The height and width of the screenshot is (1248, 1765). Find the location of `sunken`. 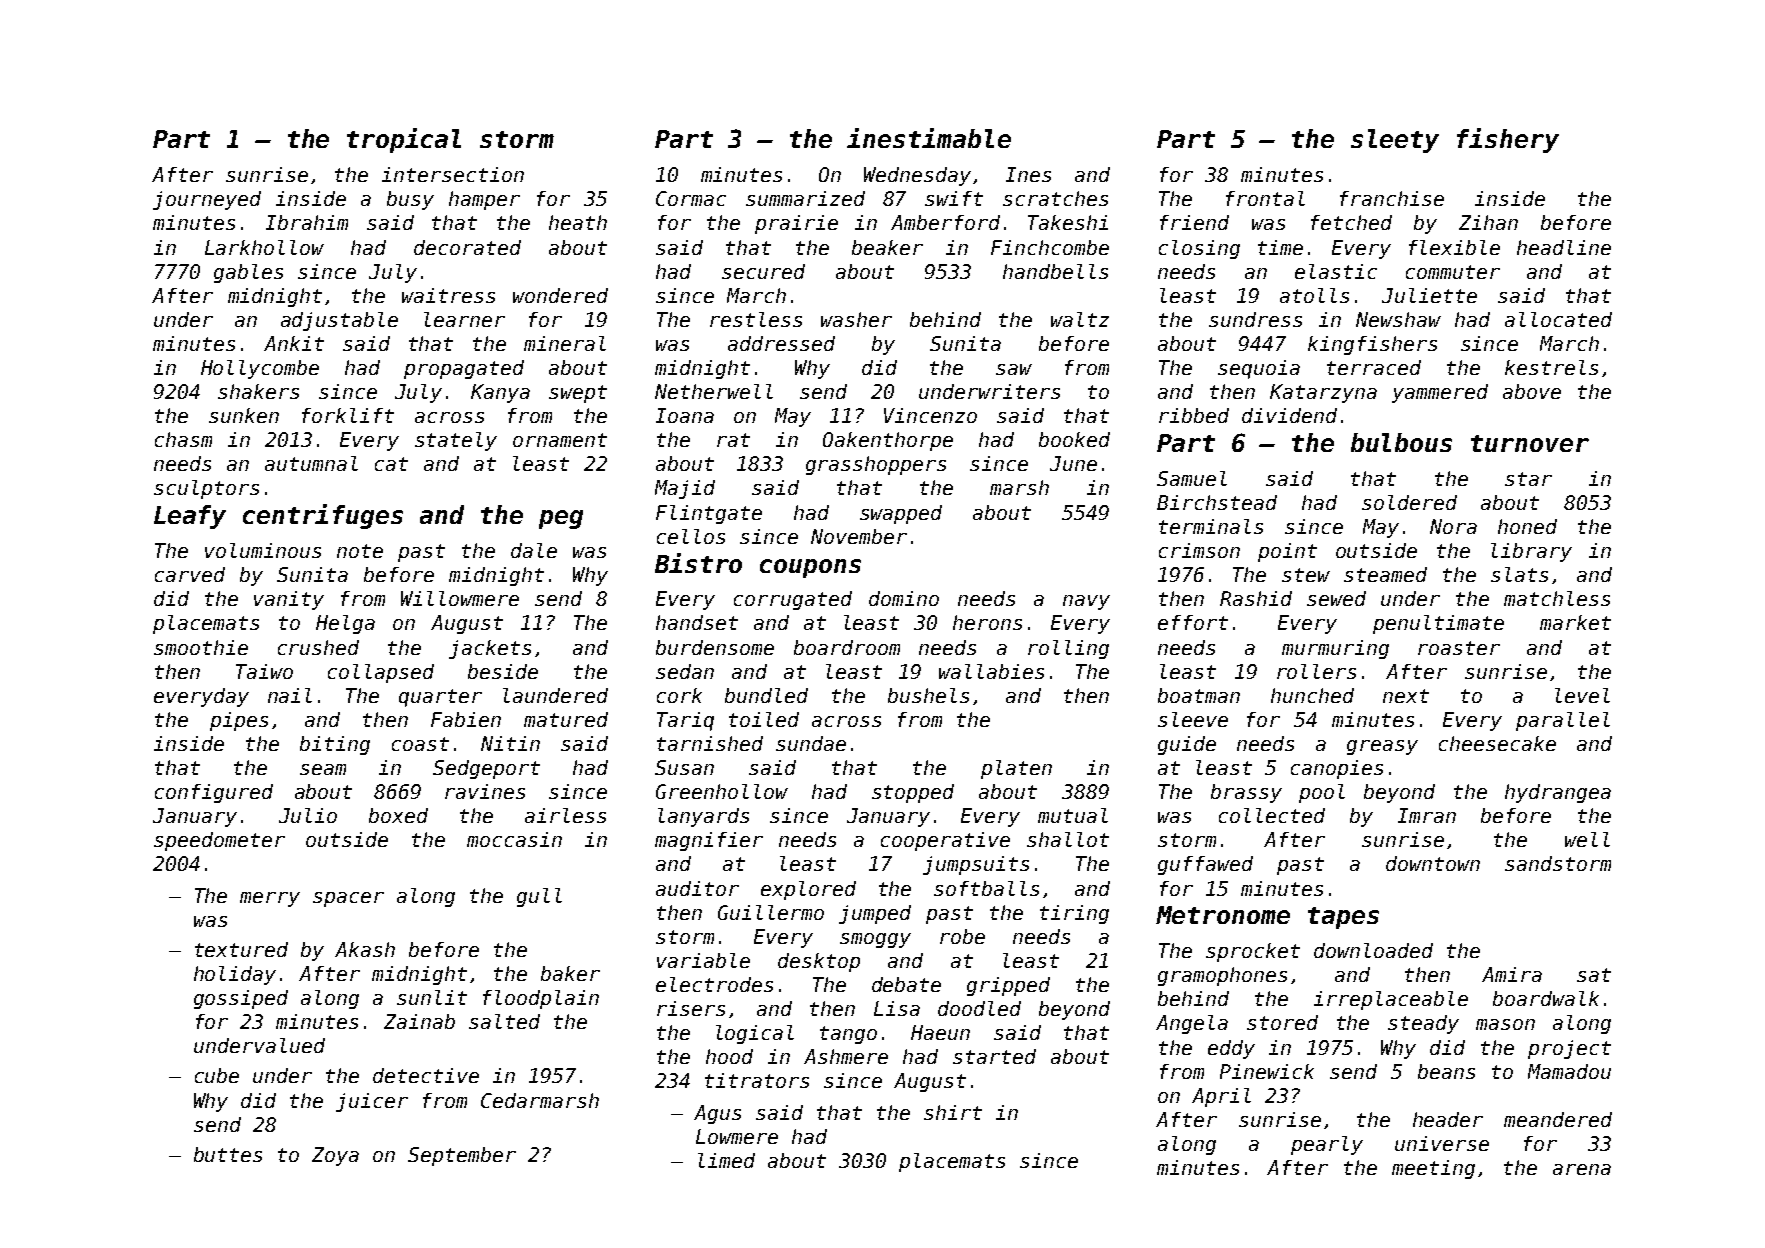

sunken is located at coordinates (244, 415).
